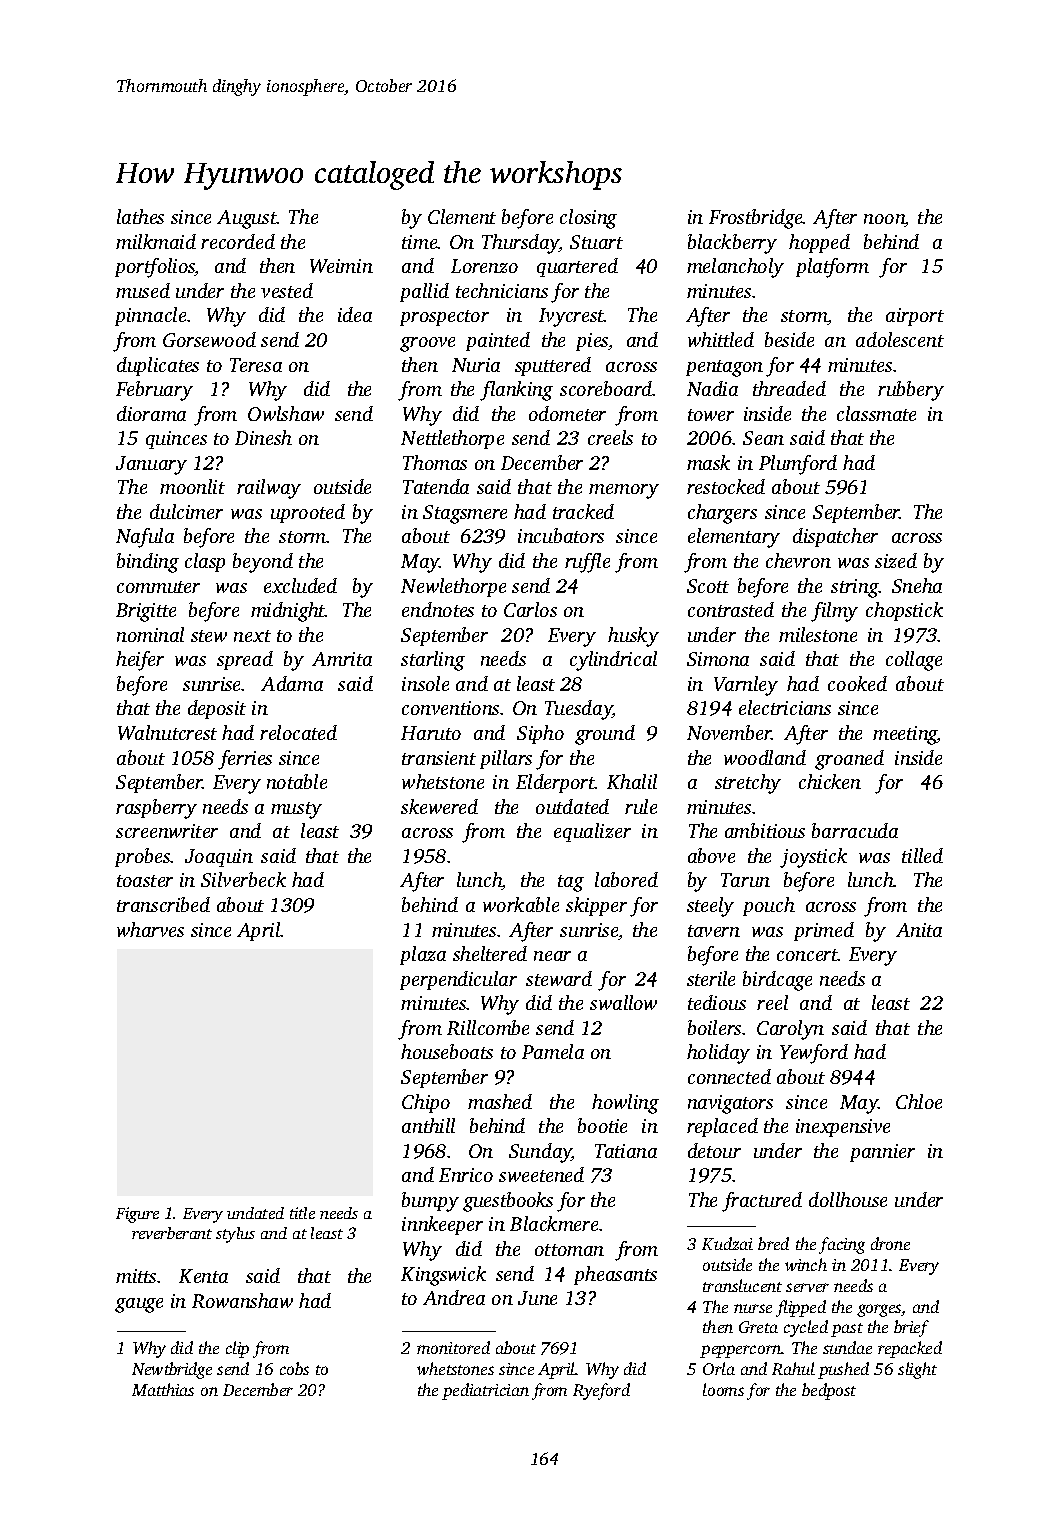 This screenshot has height=1535, width=1060. What do you see at coordinates (140, 216) in the screenshot?
I see `lathes` at bounding box center [140, 216].
